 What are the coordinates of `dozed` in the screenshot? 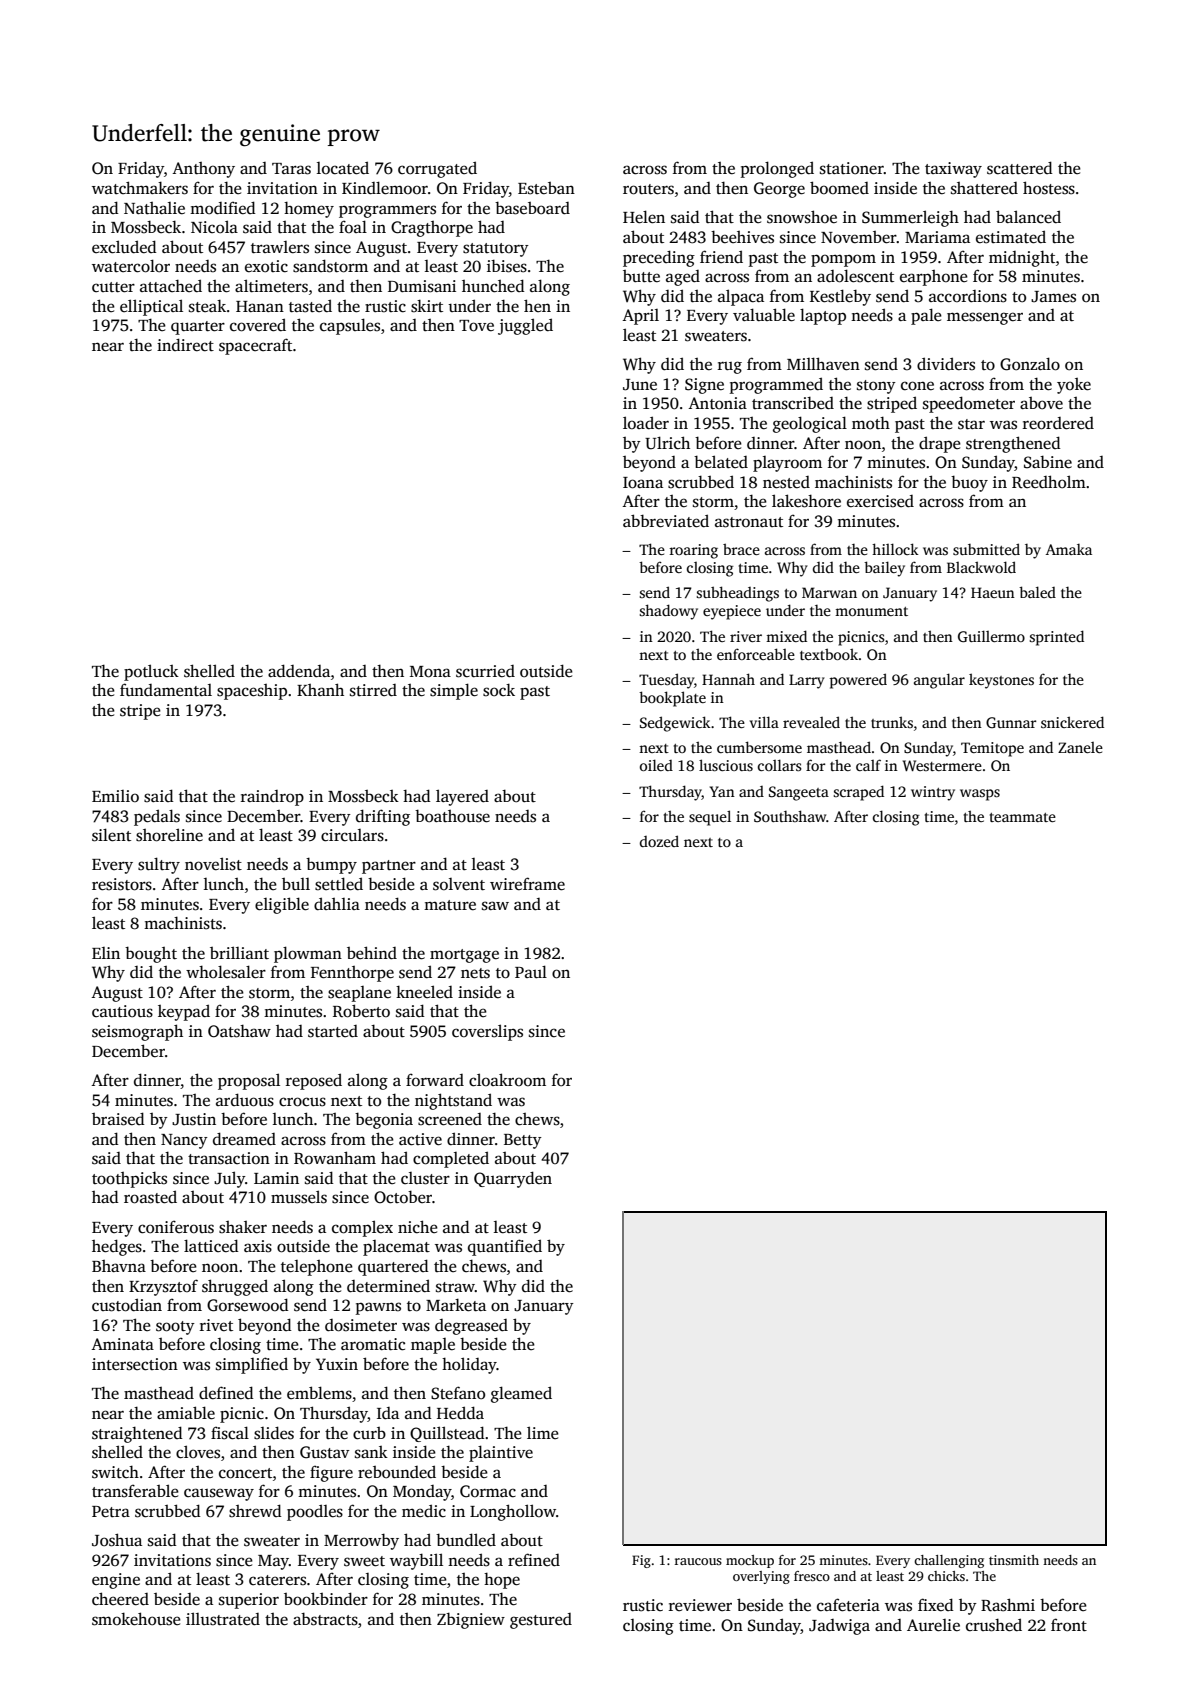 It's located at (659, 841).
